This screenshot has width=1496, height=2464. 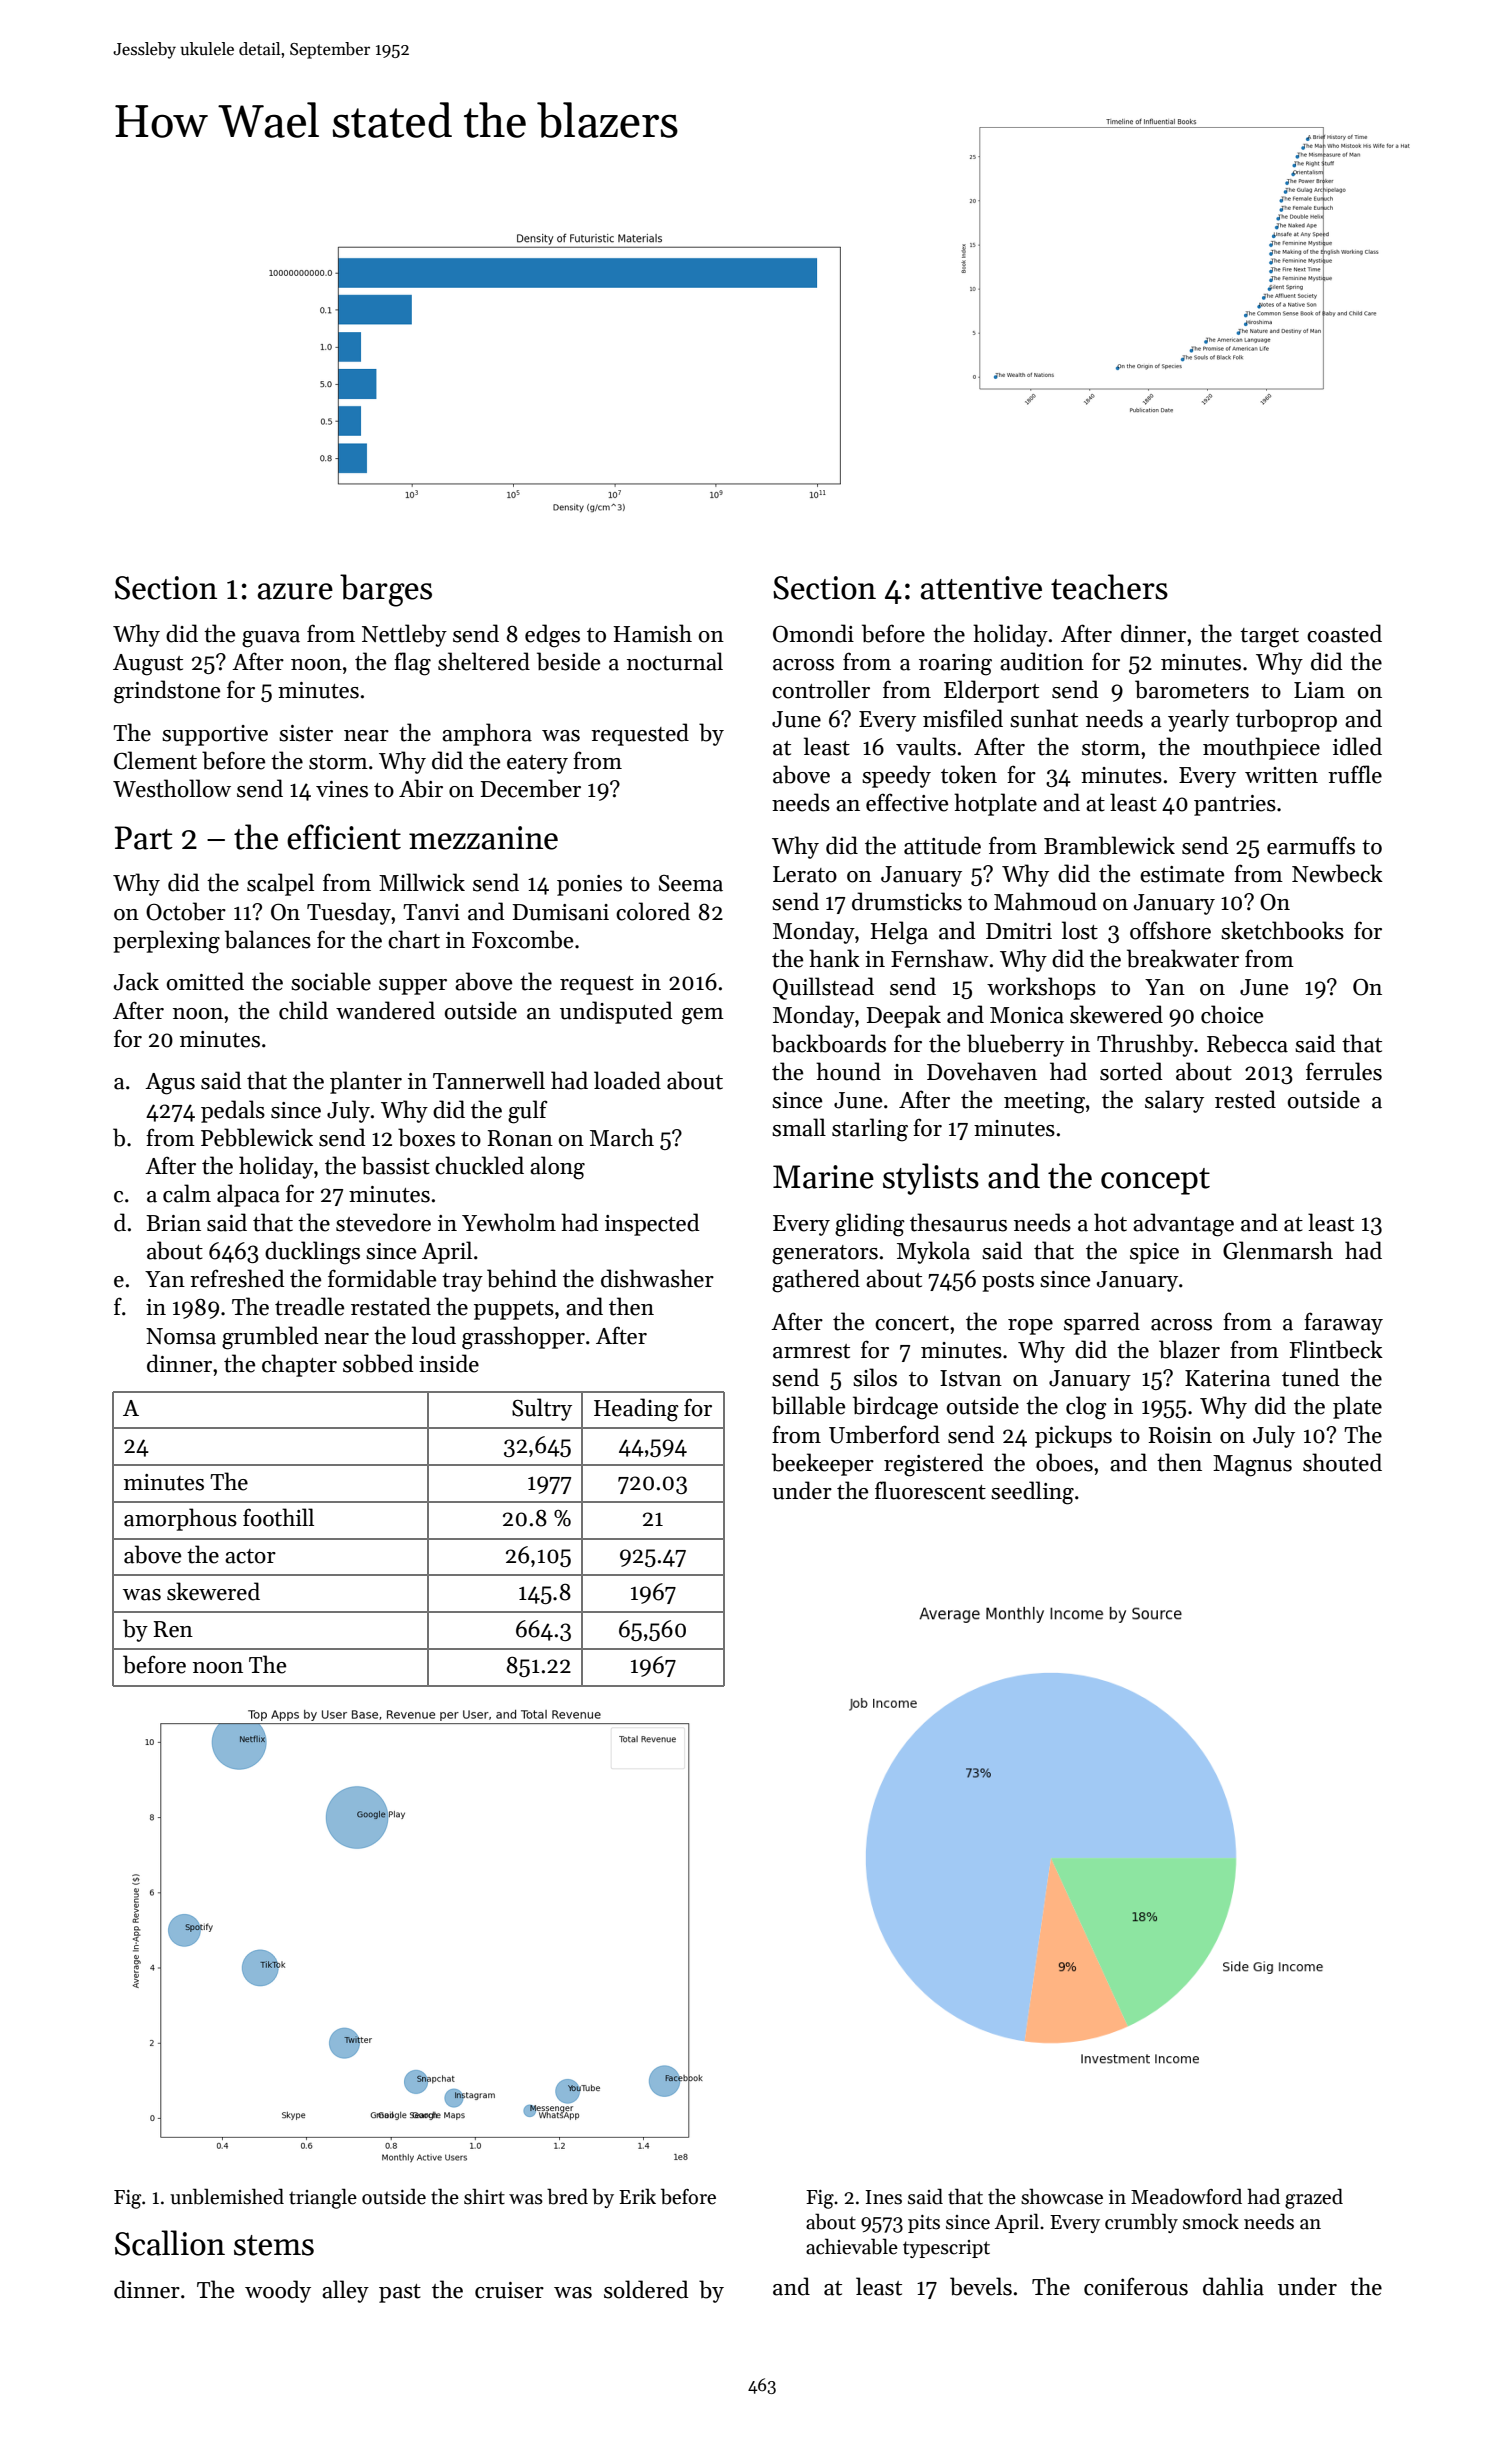 I want to click on Clement, so click(x=155, y=760).
